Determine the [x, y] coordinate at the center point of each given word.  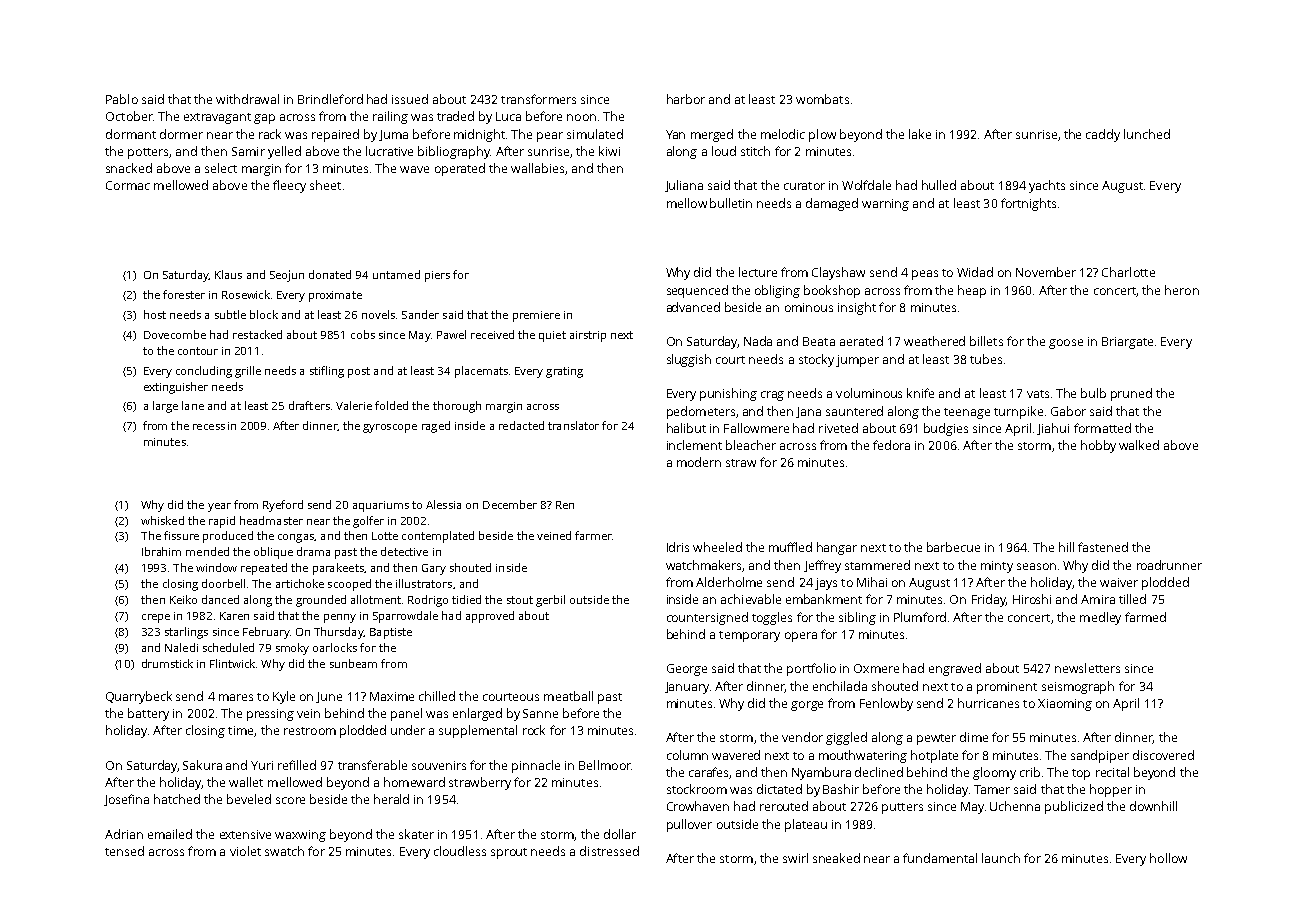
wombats [822, 99]
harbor [686, 99]
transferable [372, 765]
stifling [327, 372]
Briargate [1127, 343]
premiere [536, 316]
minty [997, 567]
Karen [234, 616]
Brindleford [330, 99]
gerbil [550, 601]
